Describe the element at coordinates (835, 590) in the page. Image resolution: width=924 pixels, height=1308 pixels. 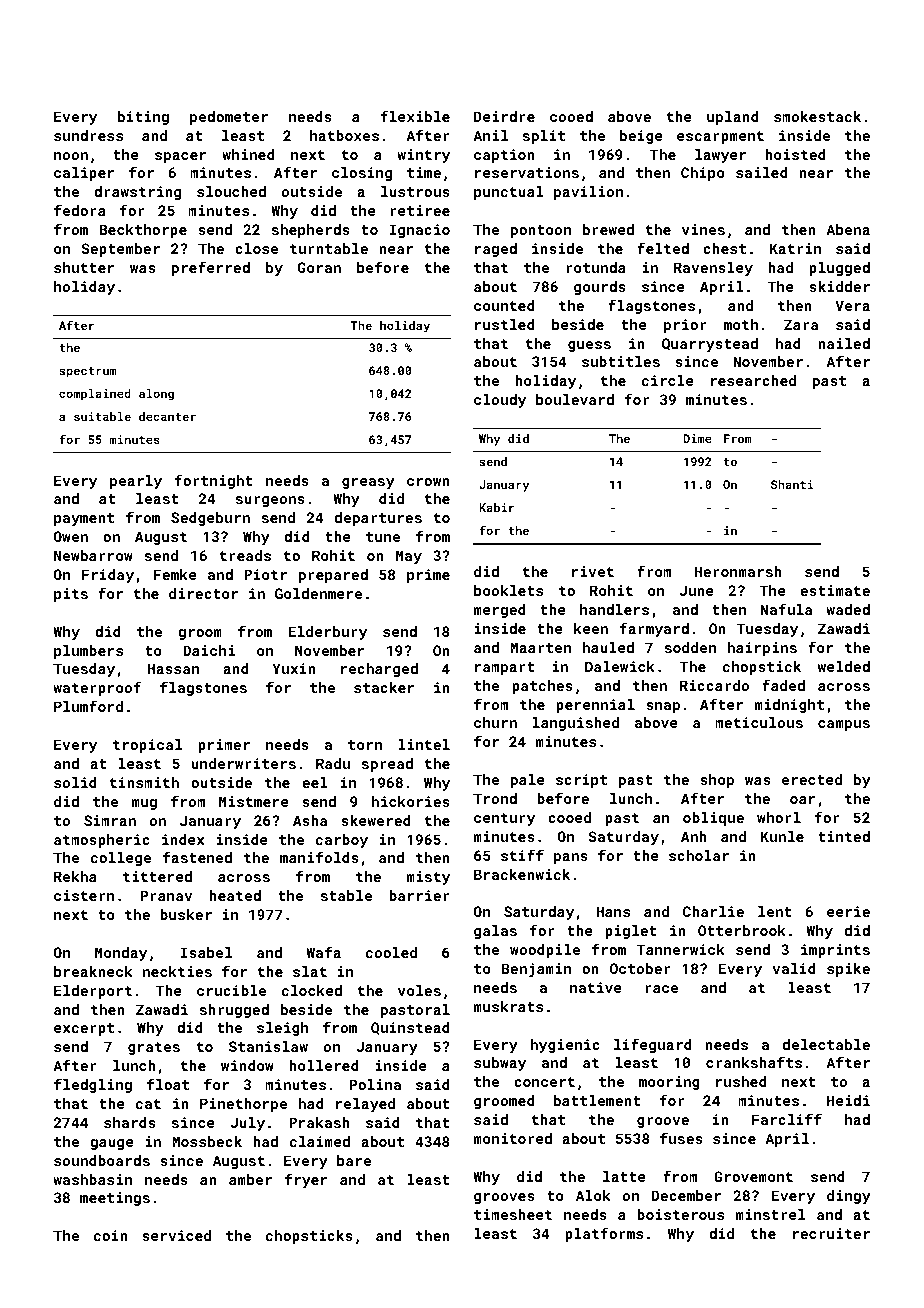
I see `estimate` at that location.
